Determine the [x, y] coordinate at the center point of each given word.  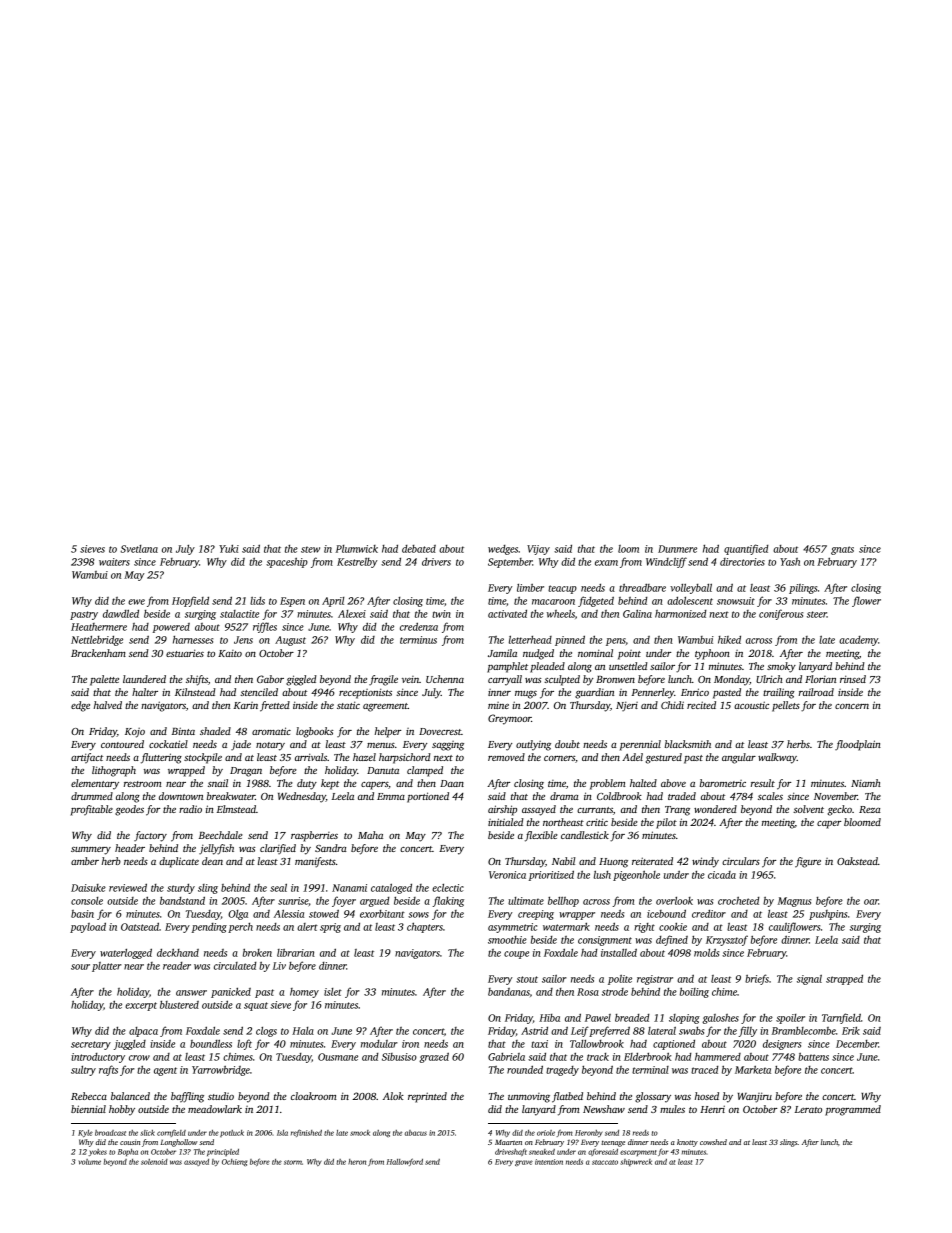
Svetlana [139, 549]
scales [770, 796]
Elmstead [236, 809]
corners [559, 758]
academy [858, 641]
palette [104, 680]
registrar [655, 980]
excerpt [141, 1006]
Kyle [85, 1133]
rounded [525, 1069]
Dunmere [677, 549]
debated [419, 549]
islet [333, 992]
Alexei [352, 614]
